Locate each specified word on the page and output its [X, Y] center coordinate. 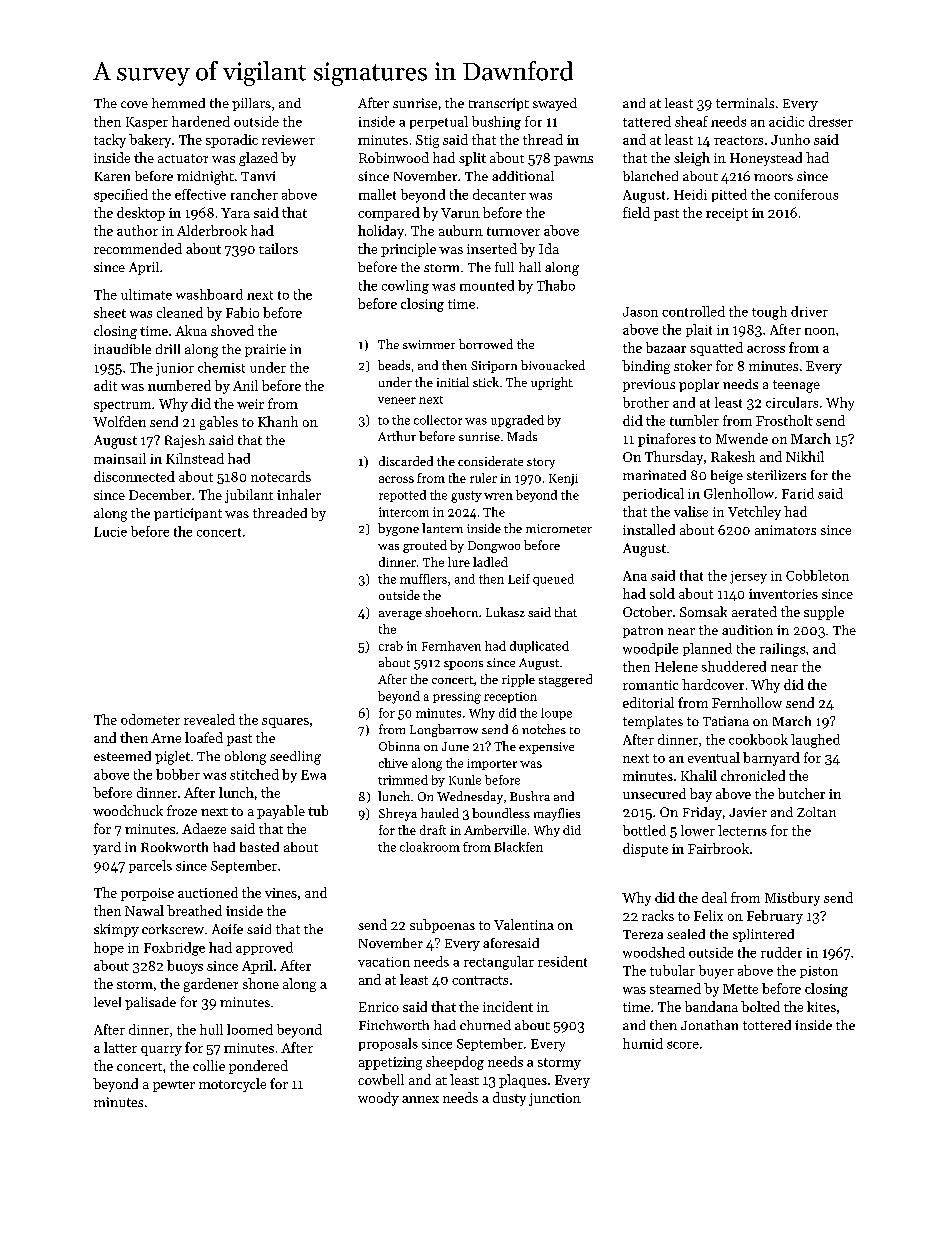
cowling [405, 287]
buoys [185, 967]
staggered [565, 680]
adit [105, 385]
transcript [499, 104]
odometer [150, 719]
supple [824, 613]
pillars [251, 104]
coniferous [806, 194]
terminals [745, 103]
